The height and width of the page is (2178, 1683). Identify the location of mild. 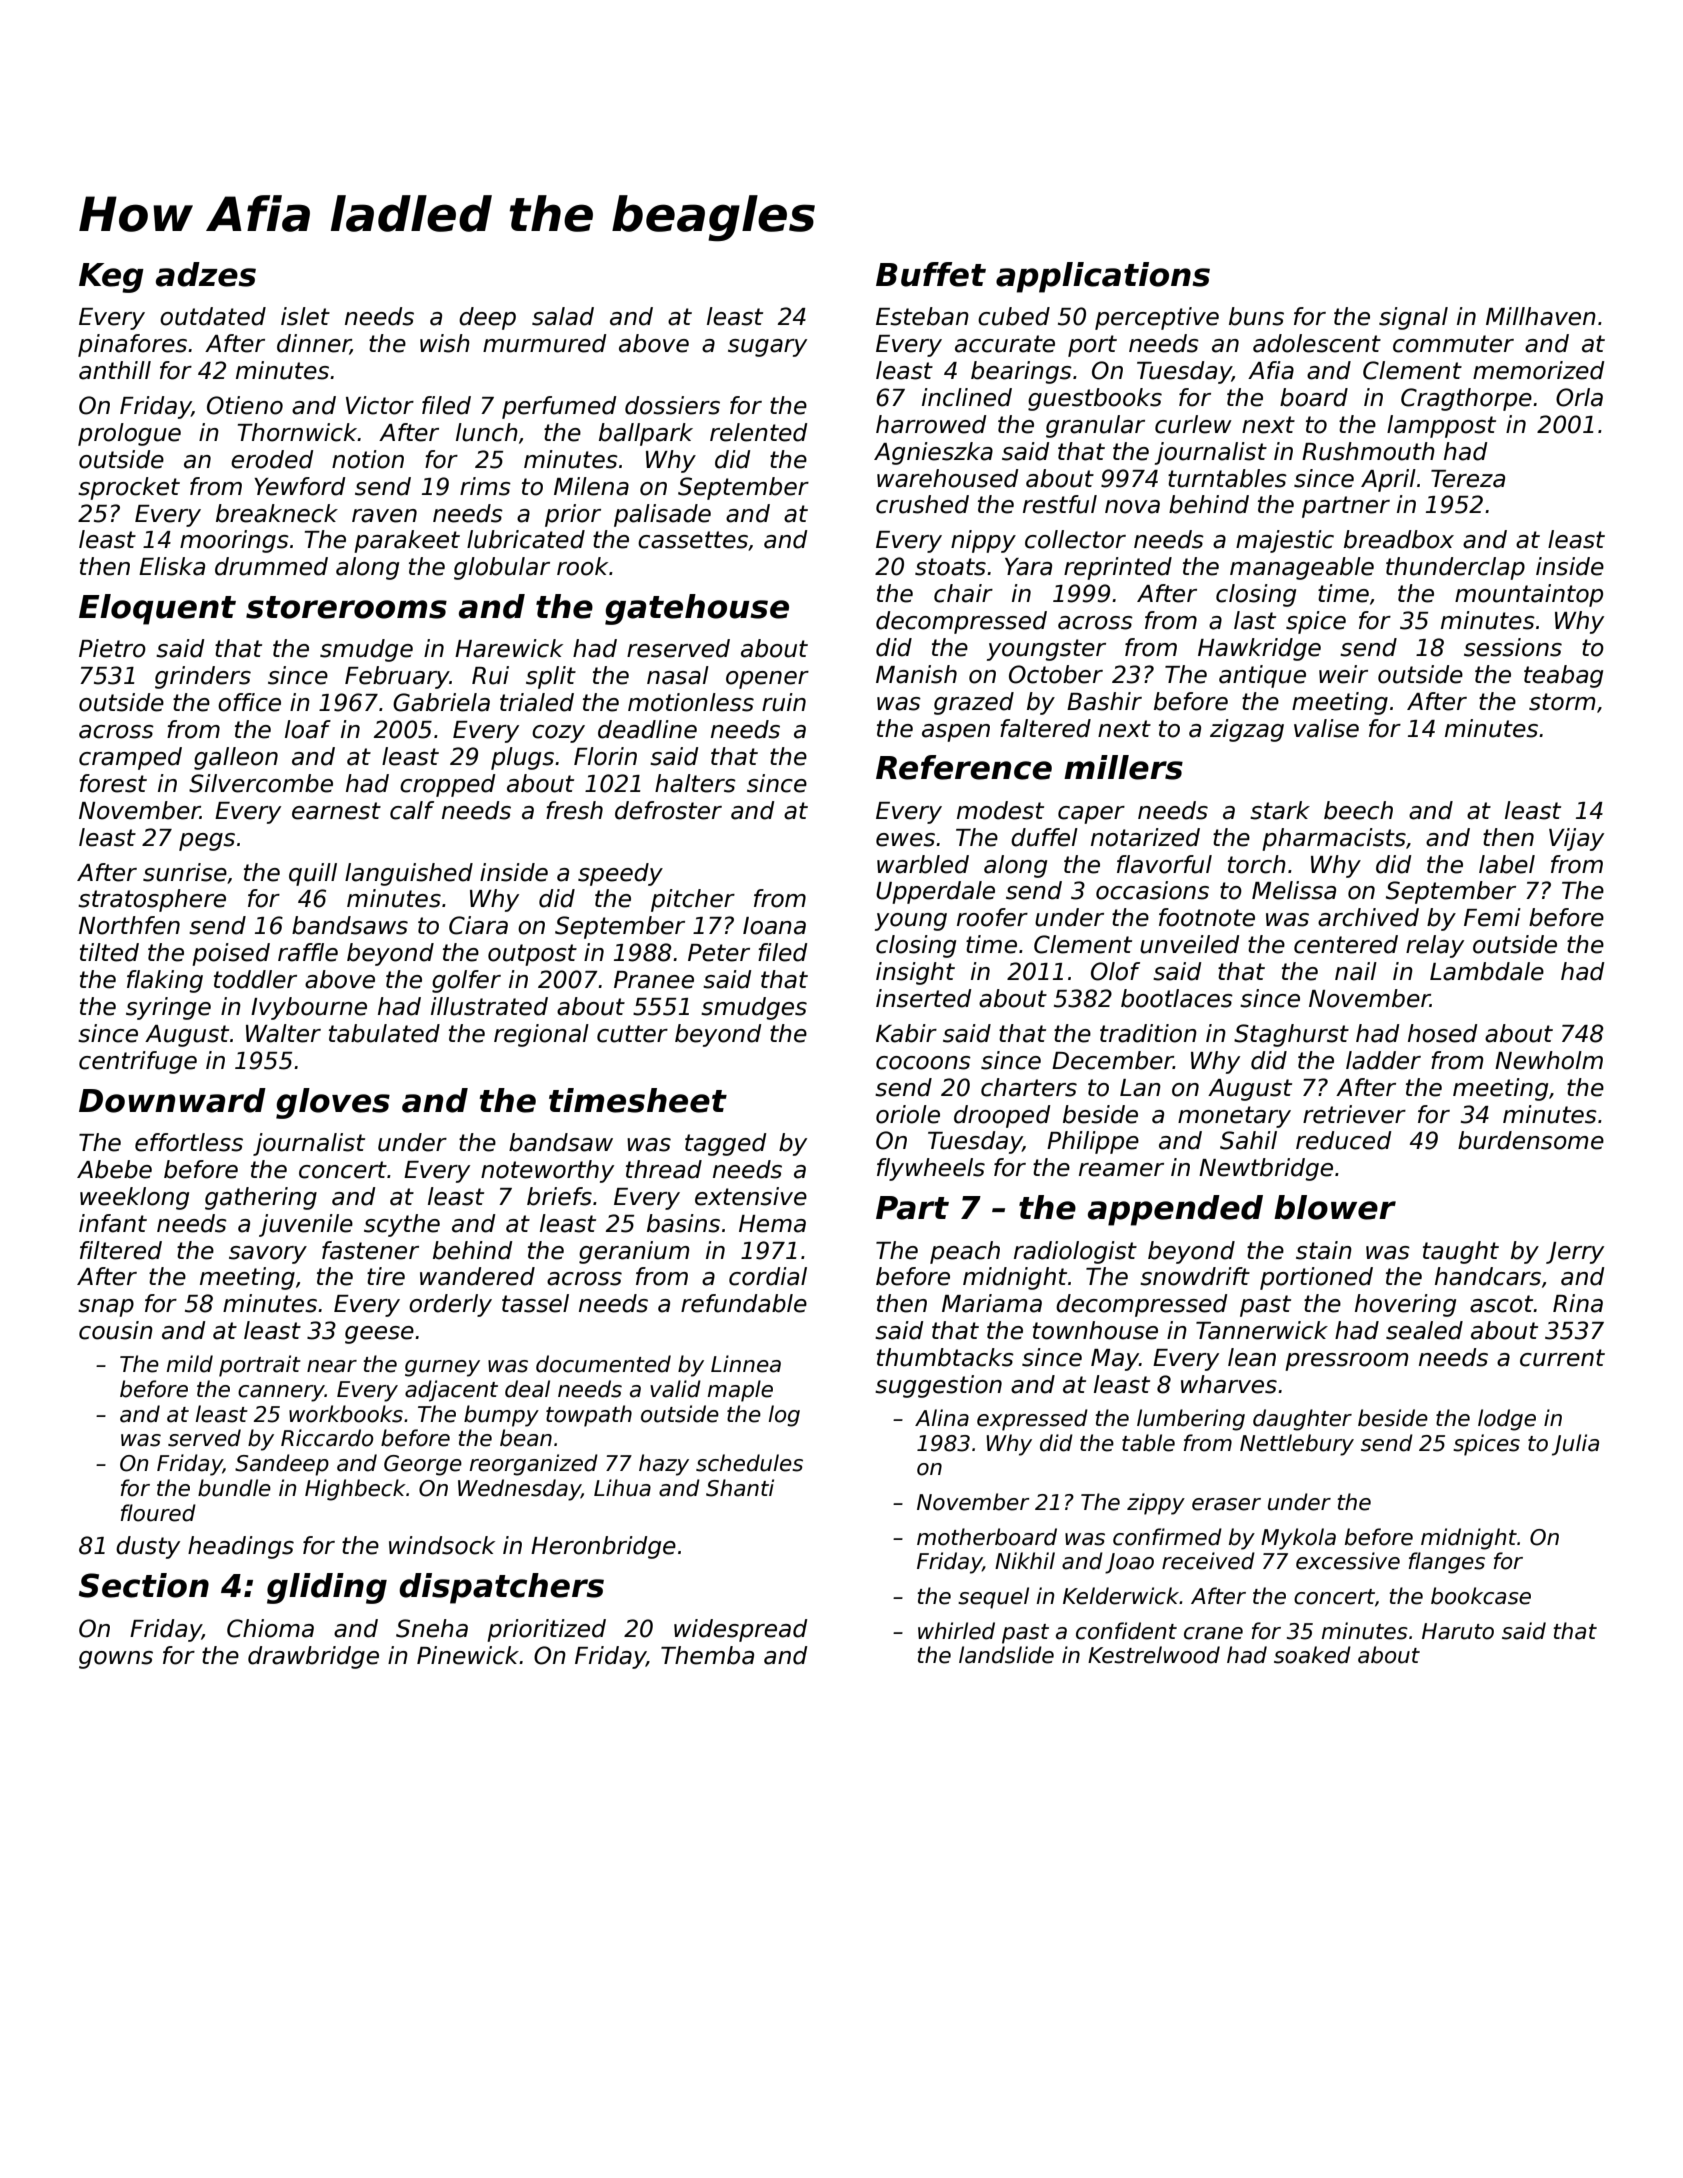
(189, 1364).
